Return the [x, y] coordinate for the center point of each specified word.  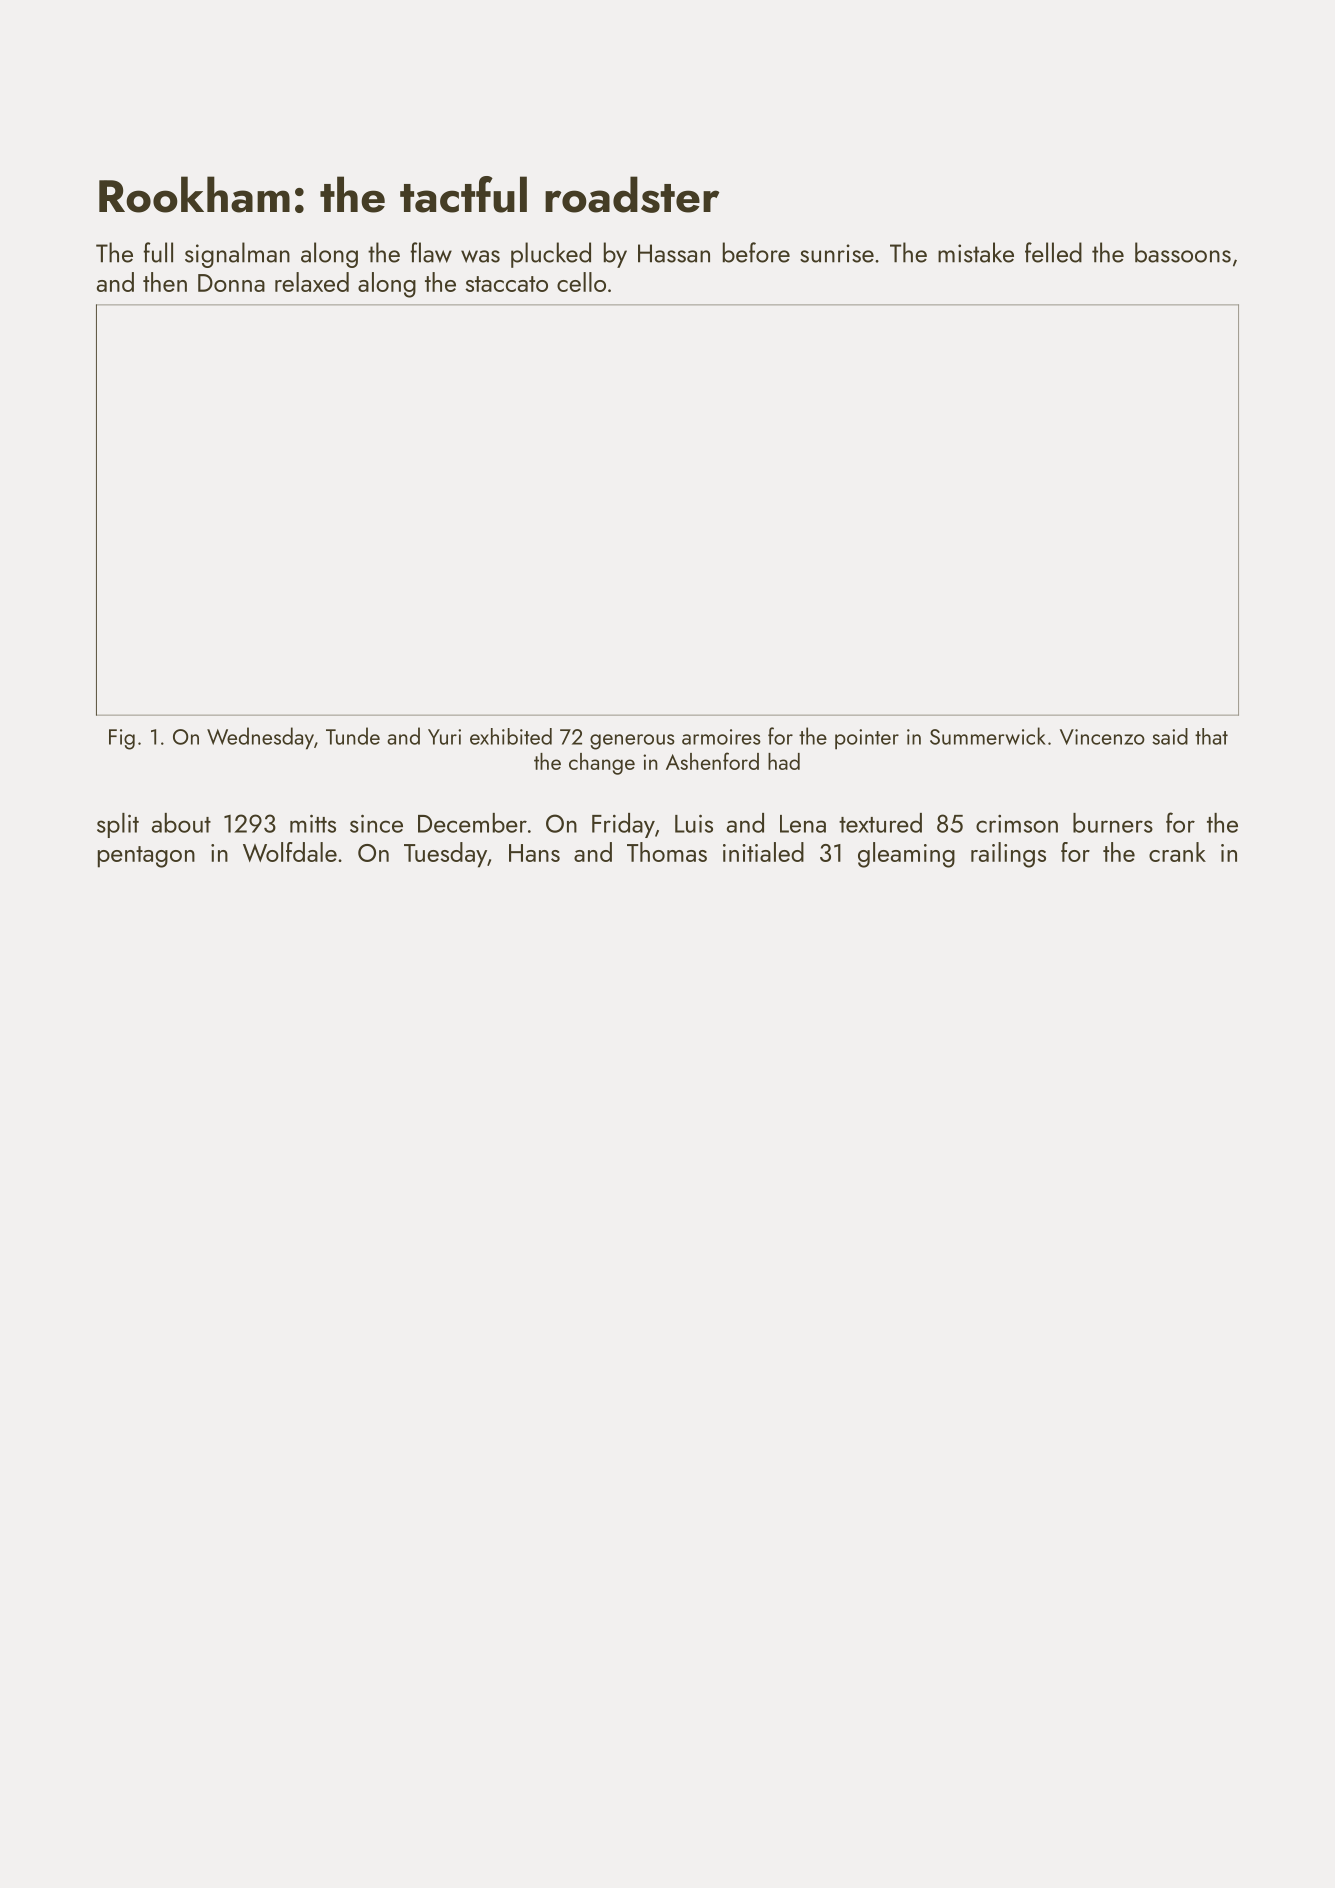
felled [1053, 252]
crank [1177, 852]
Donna [231, 283]
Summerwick [988, 736]
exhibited [511, 736]
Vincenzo [1102, 737]
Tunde [353, 736]
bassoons [1183, 252]
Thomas [667, 852]
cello [581, 282]
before [756, 252]
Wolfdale [290, 852]
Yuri [444, 737]
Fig [122, 739]
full [158, 252]
